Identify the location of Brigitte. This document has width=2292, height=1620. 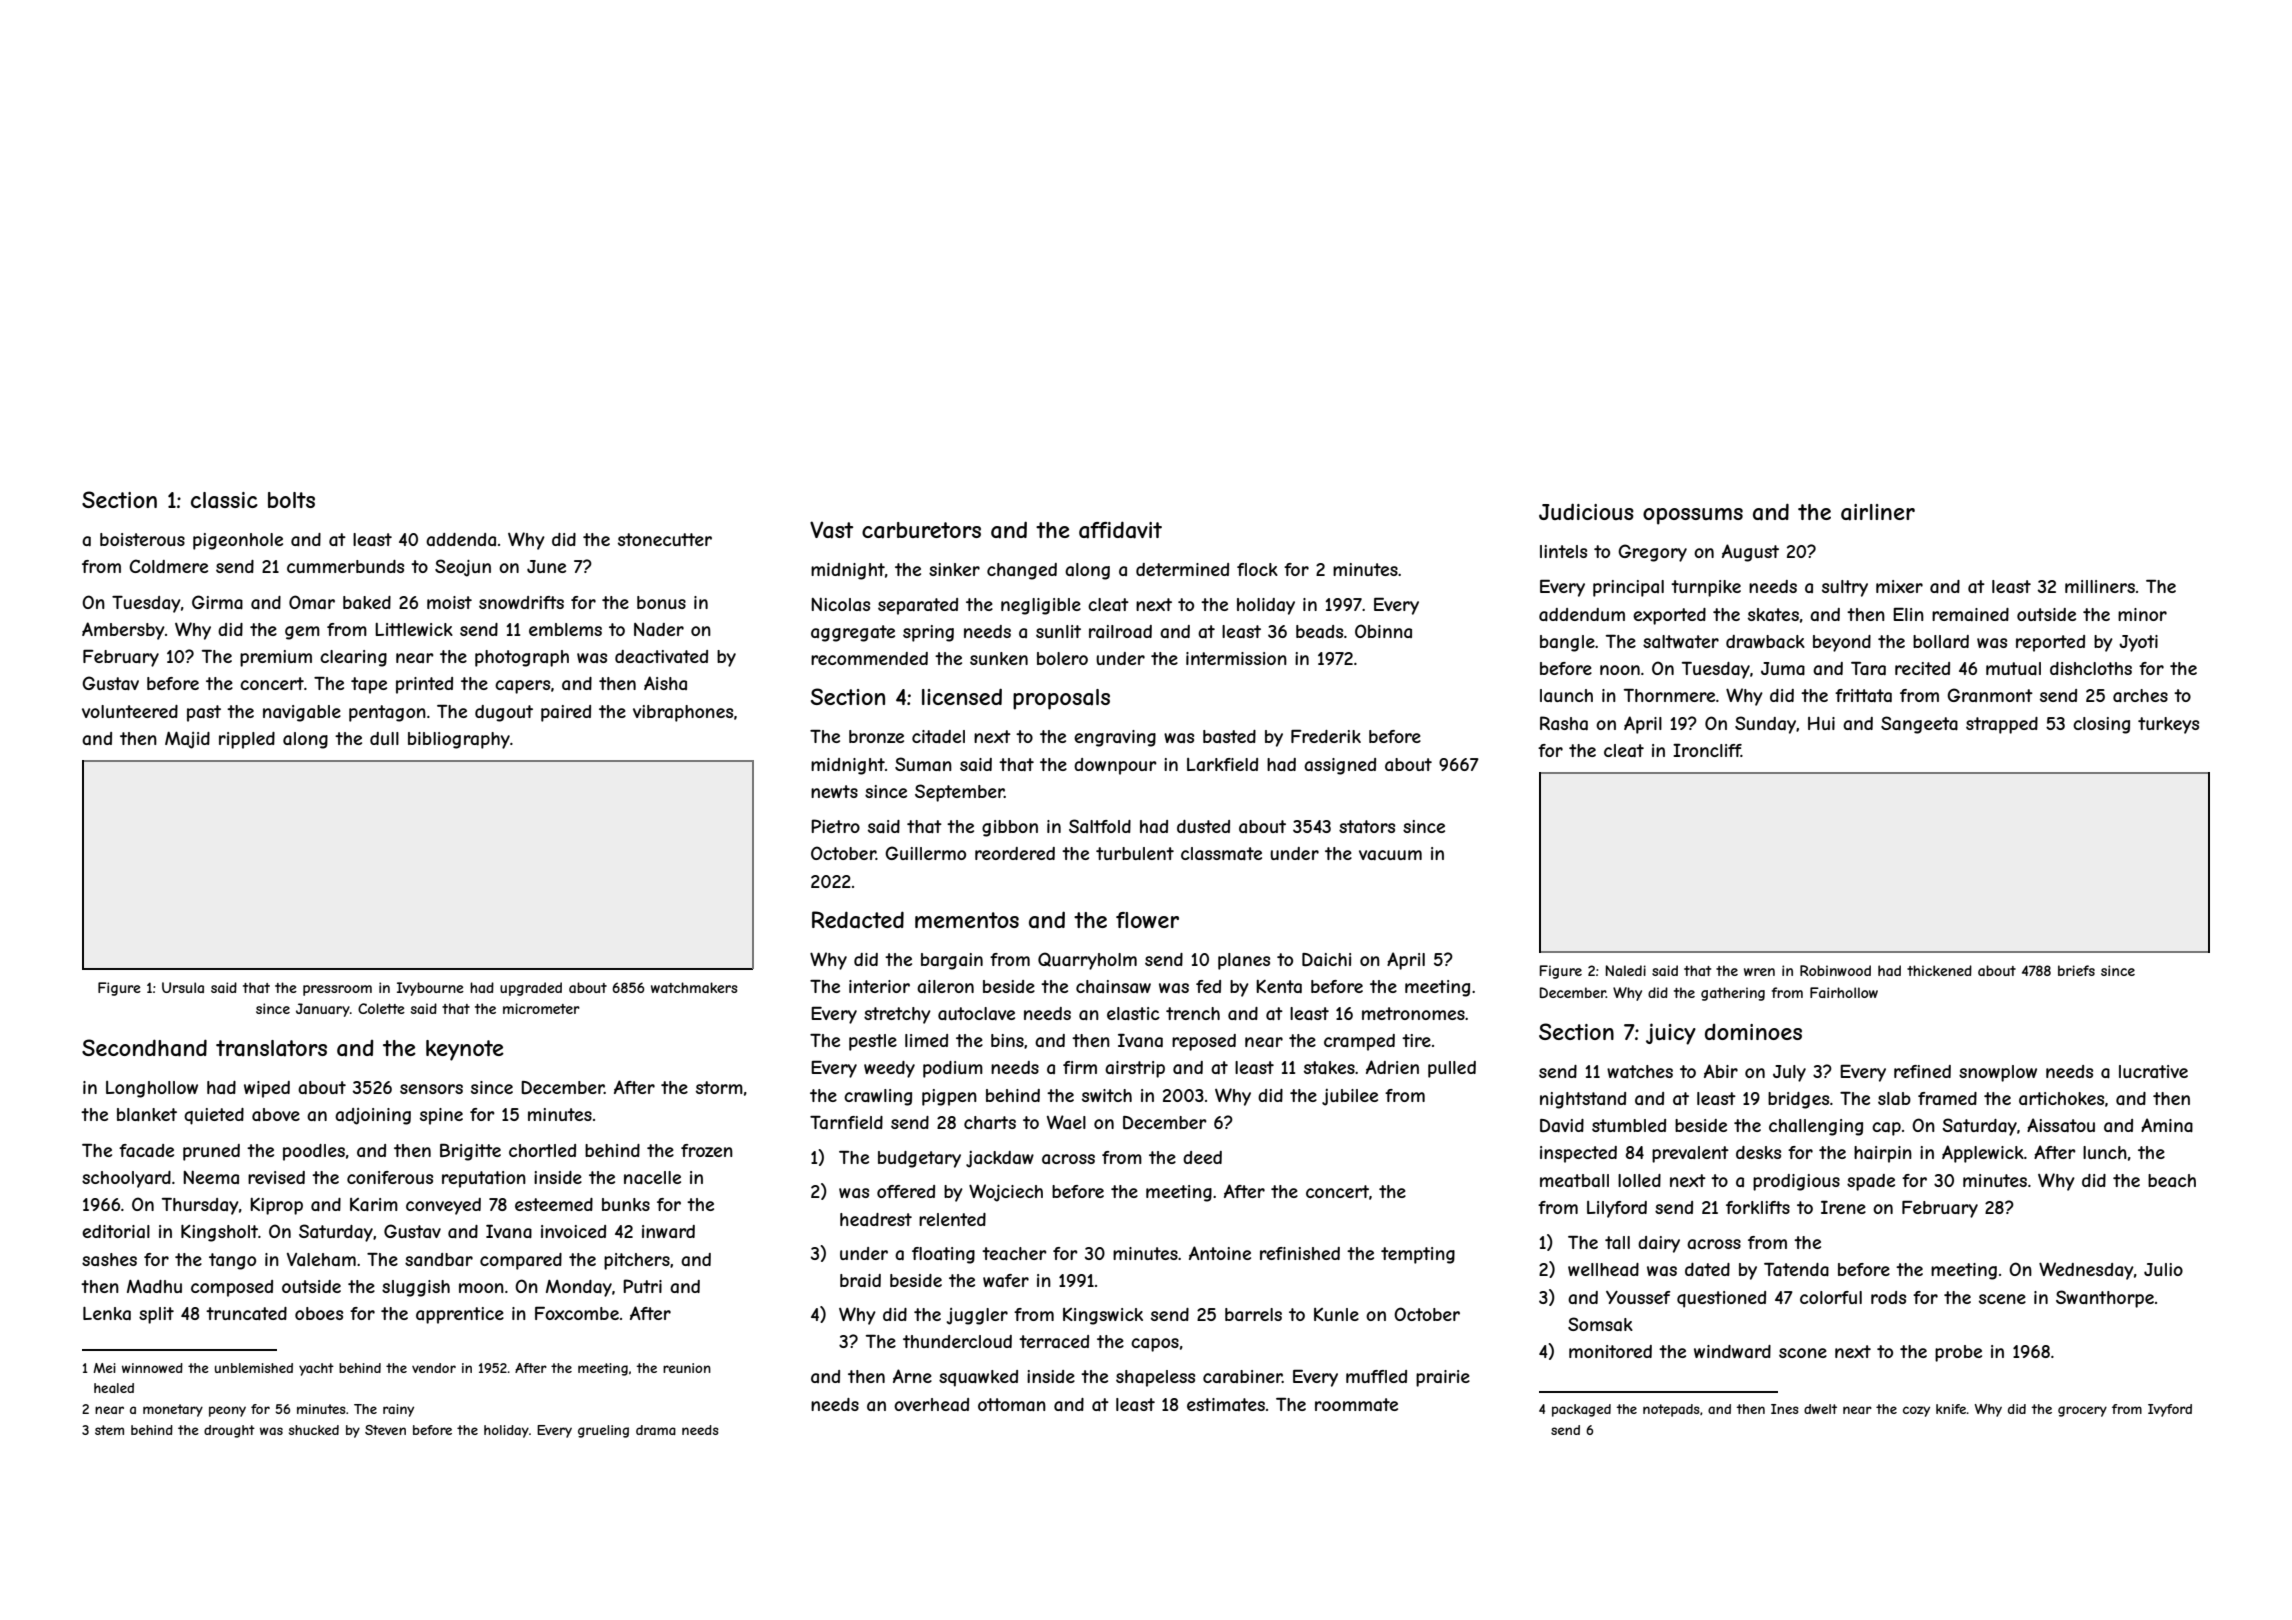
(470, 1152).
